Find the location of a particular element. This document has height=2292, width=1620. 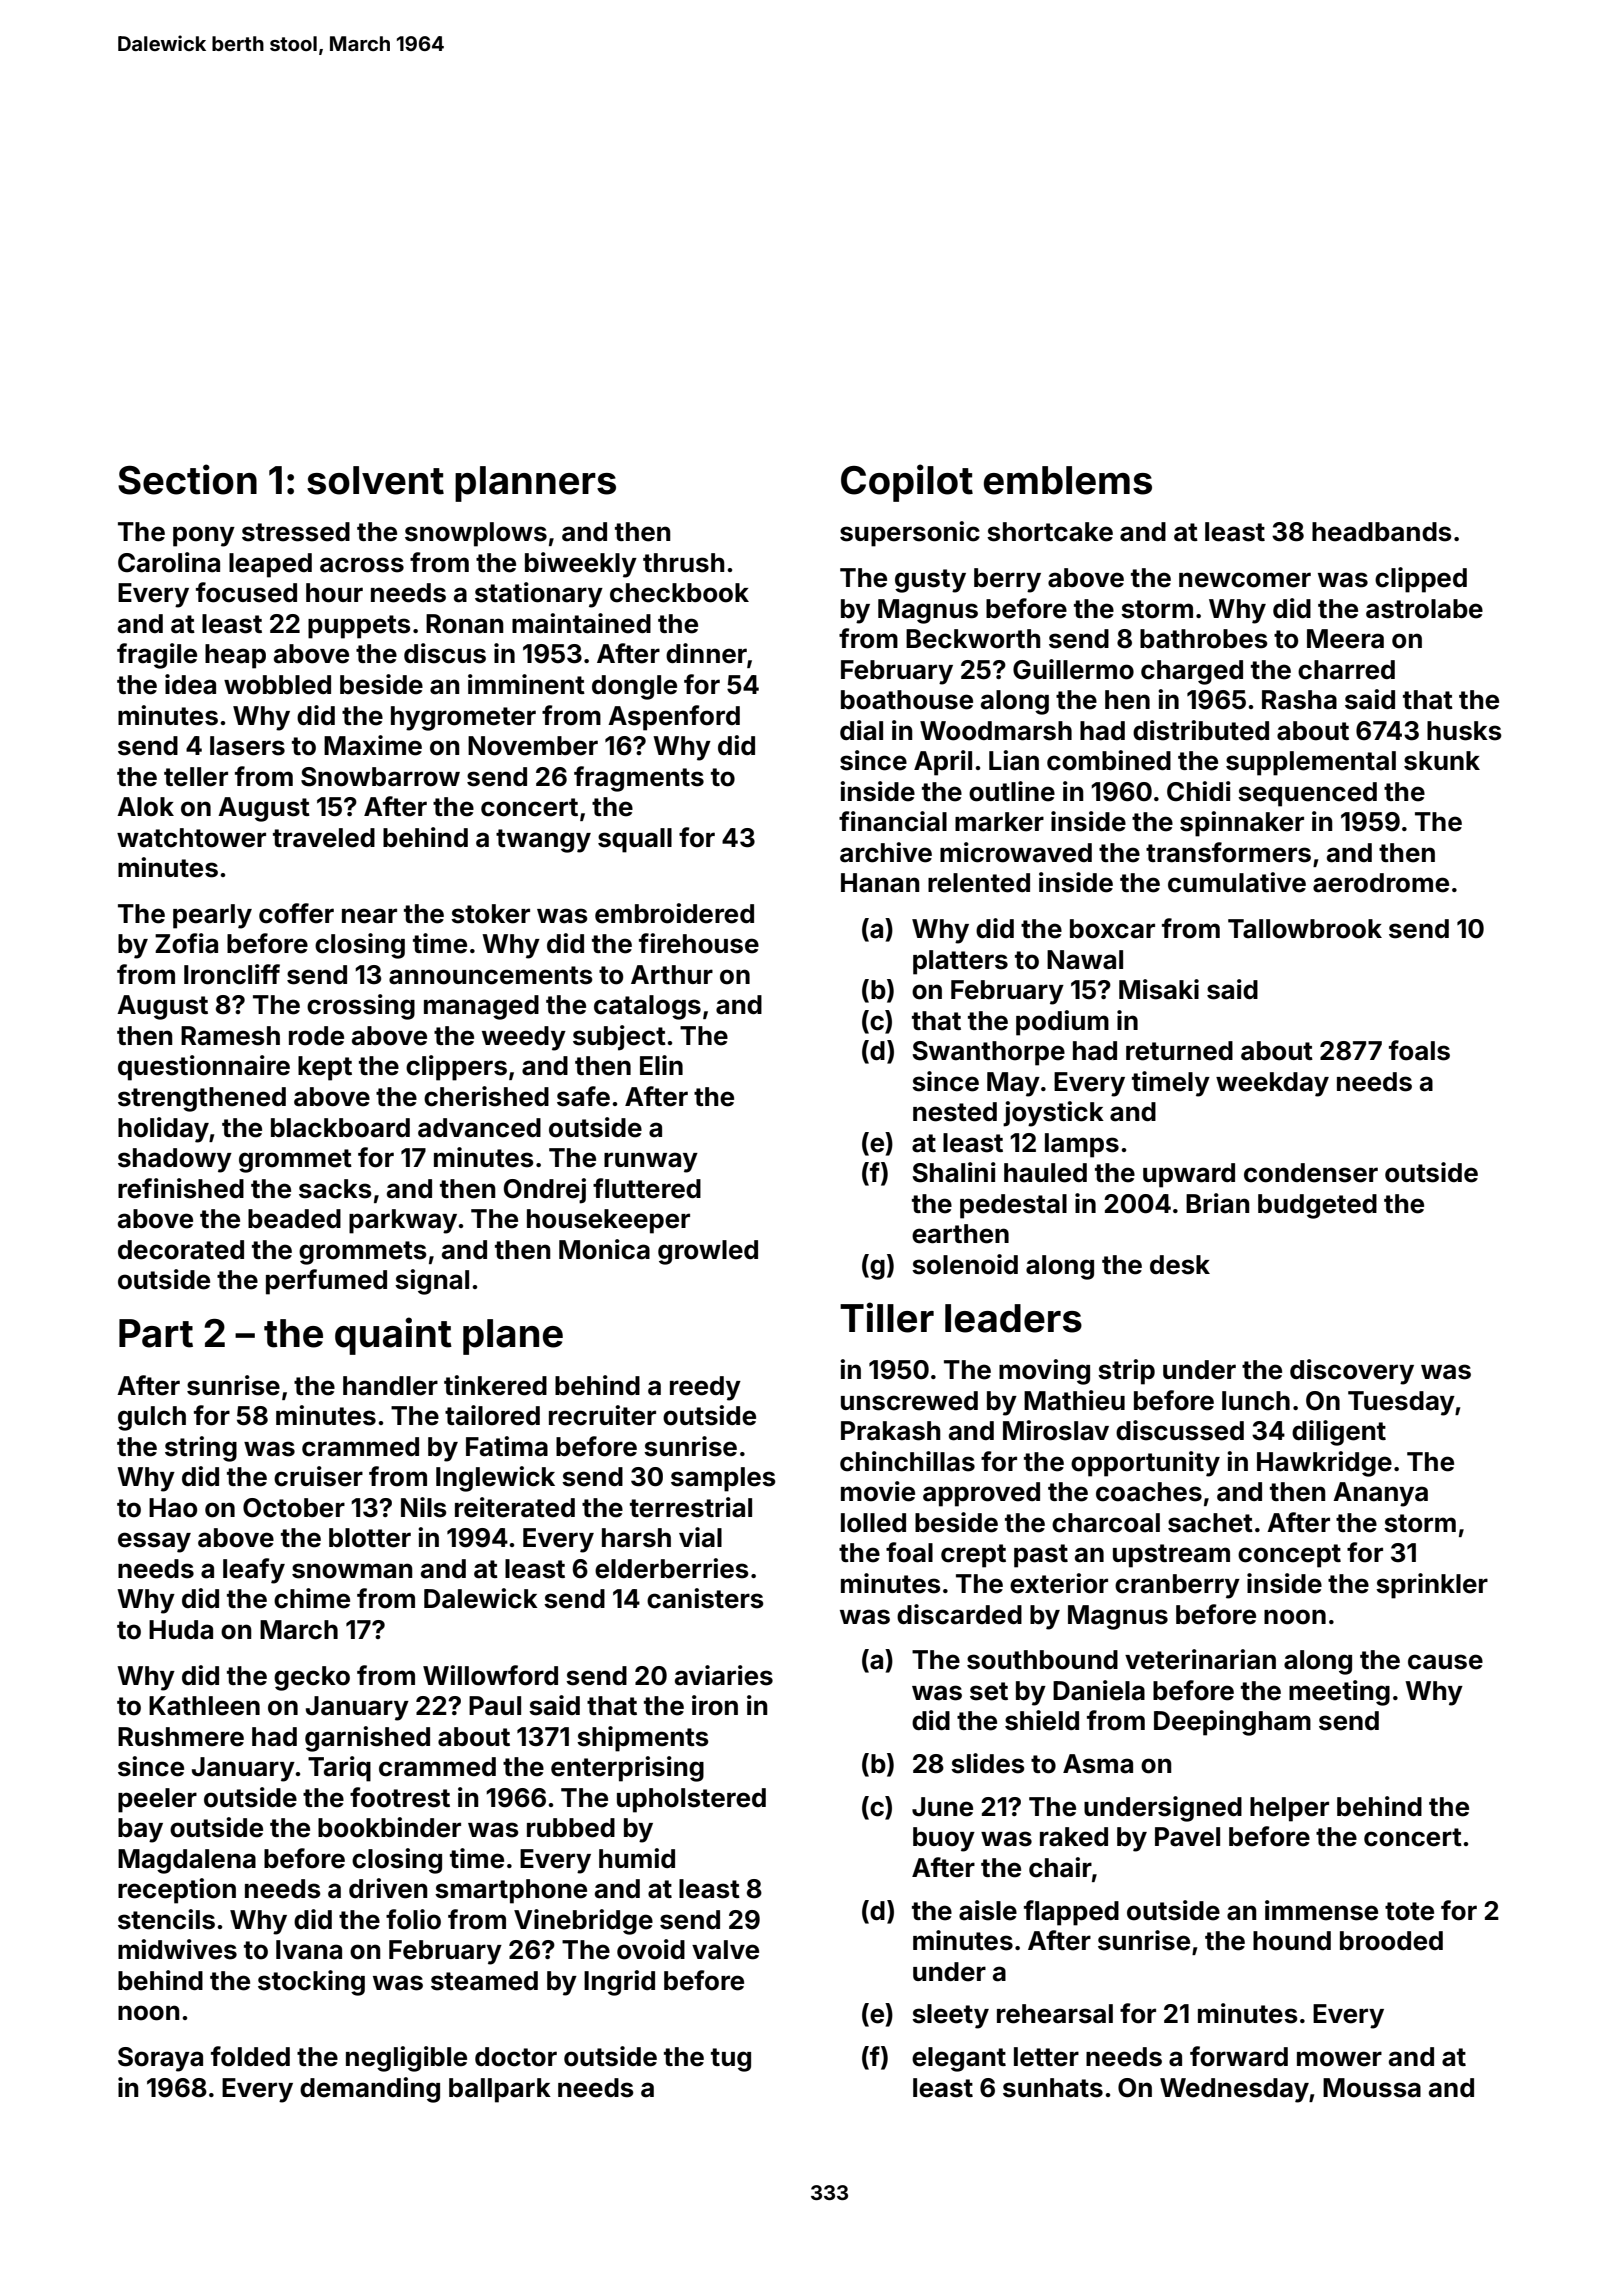

upholstered is located at coordinates (691, 1800).
